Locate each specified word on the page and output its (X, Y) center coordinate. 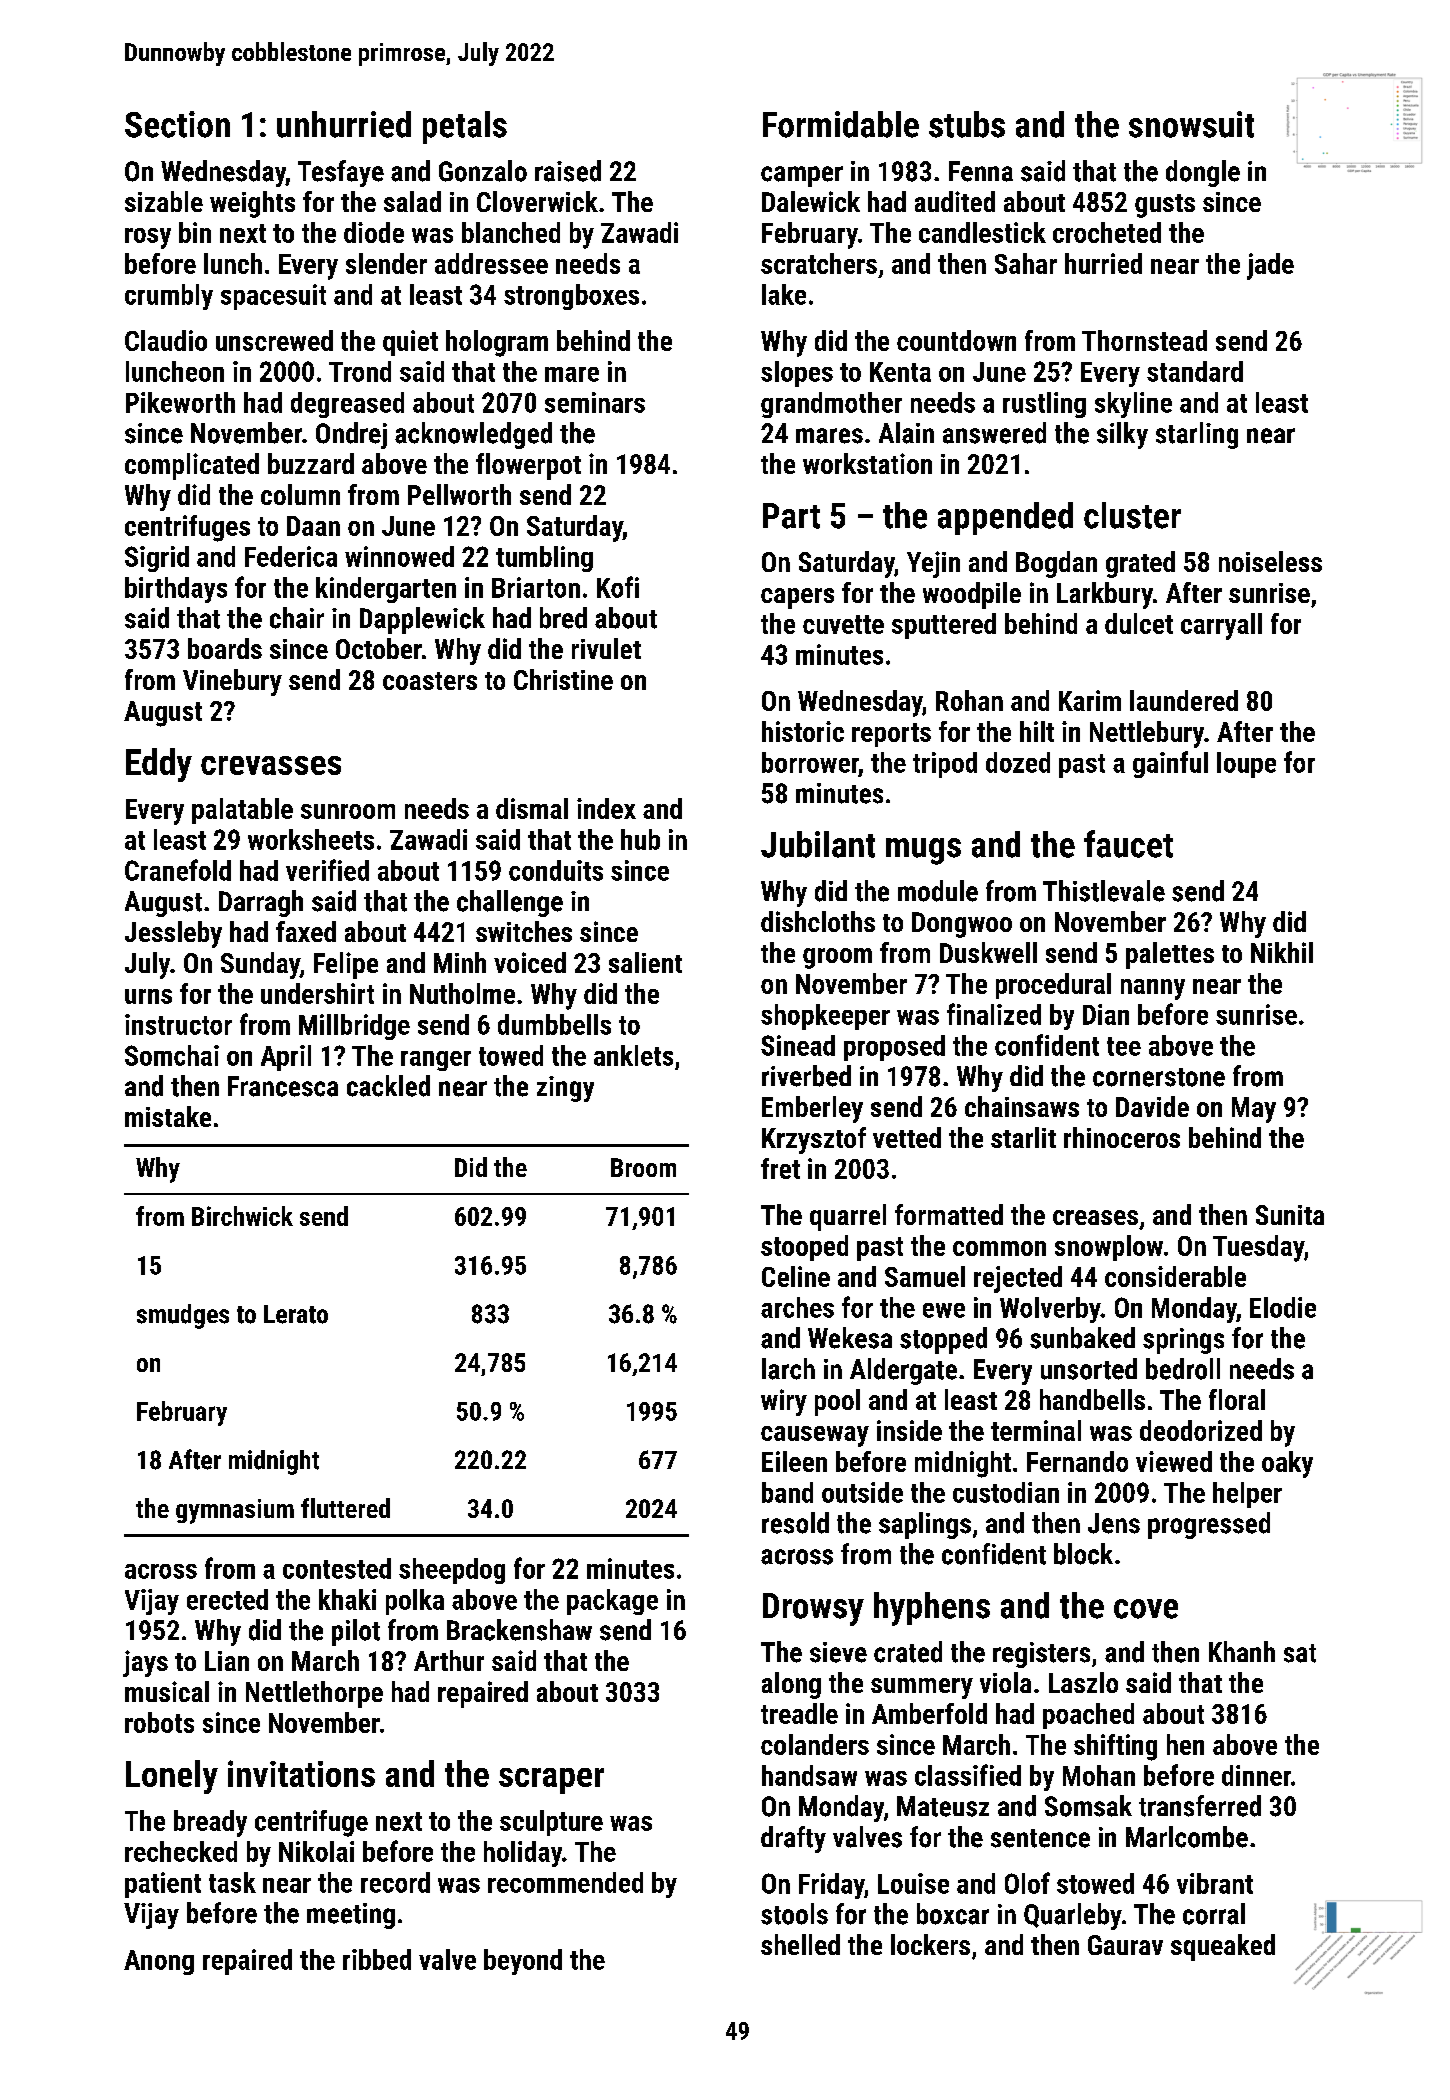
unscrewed (274, 340)
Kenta (900, 372)
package (612, 1602)
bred (563, 618)
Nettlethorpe (314, 1694)
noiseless (1270, 561)
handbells (1092, 1399)
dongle (1203, 173)
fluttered (345, 1508)
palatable (242, 811)
